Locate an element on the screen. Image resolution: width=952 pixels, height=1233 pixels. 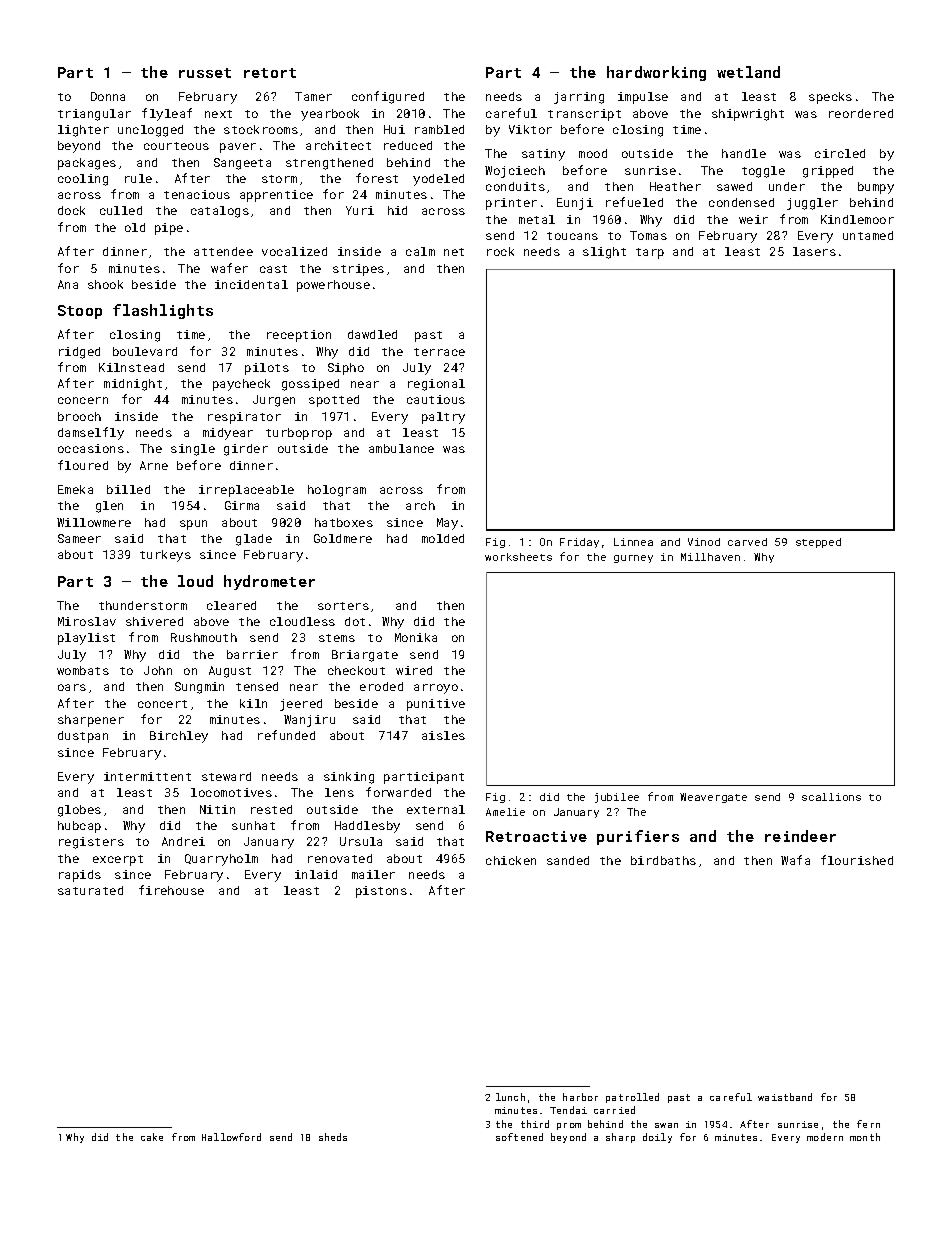
wetland is located at coordinates (748, 72).
